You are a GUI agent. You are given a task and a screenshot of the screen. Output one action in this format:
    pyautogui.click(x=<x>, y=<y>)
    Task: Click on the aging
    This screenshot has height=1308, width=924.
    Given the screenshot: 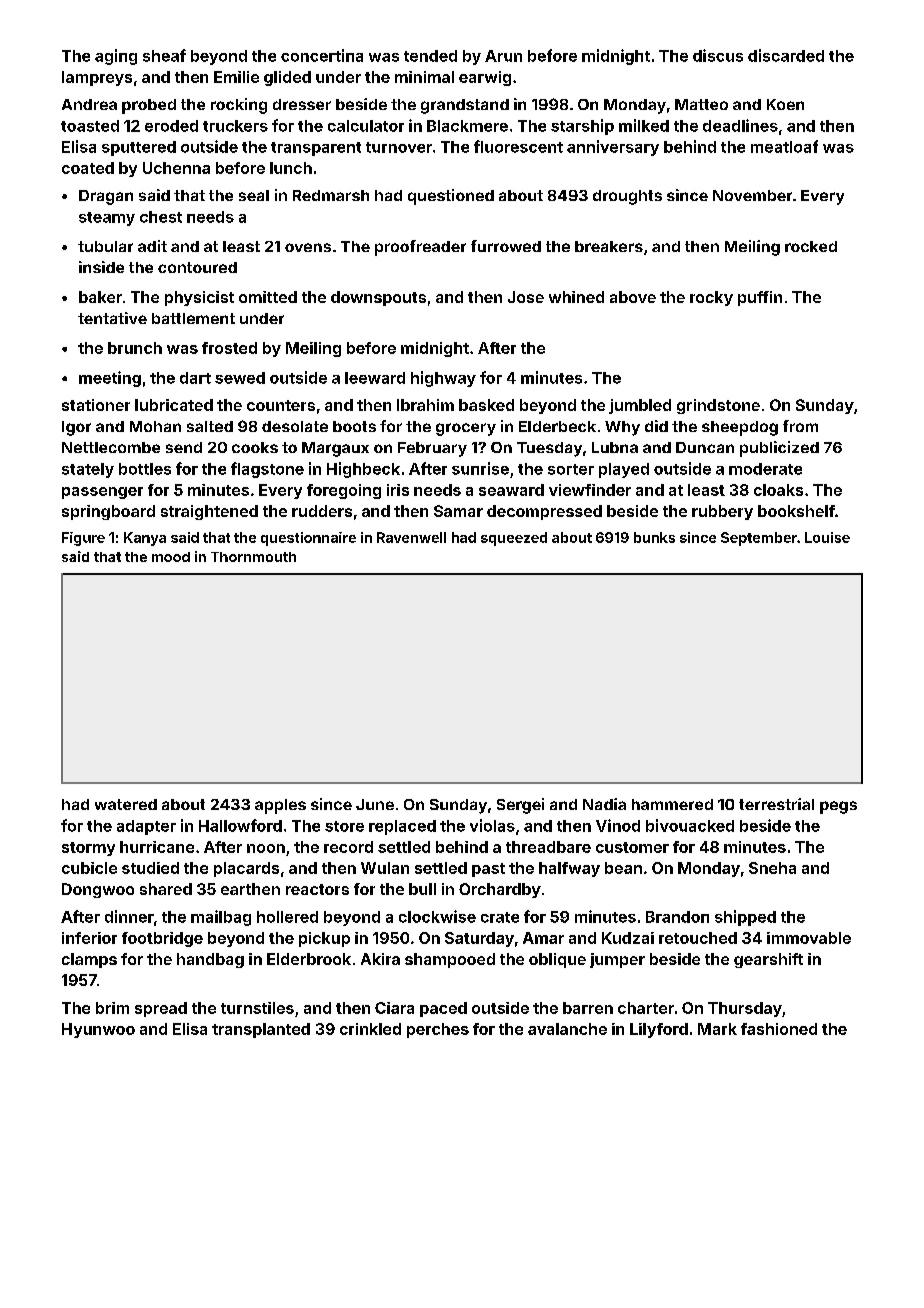 What is the action you would take?
    pyautogui.click(x=116, y=57)
